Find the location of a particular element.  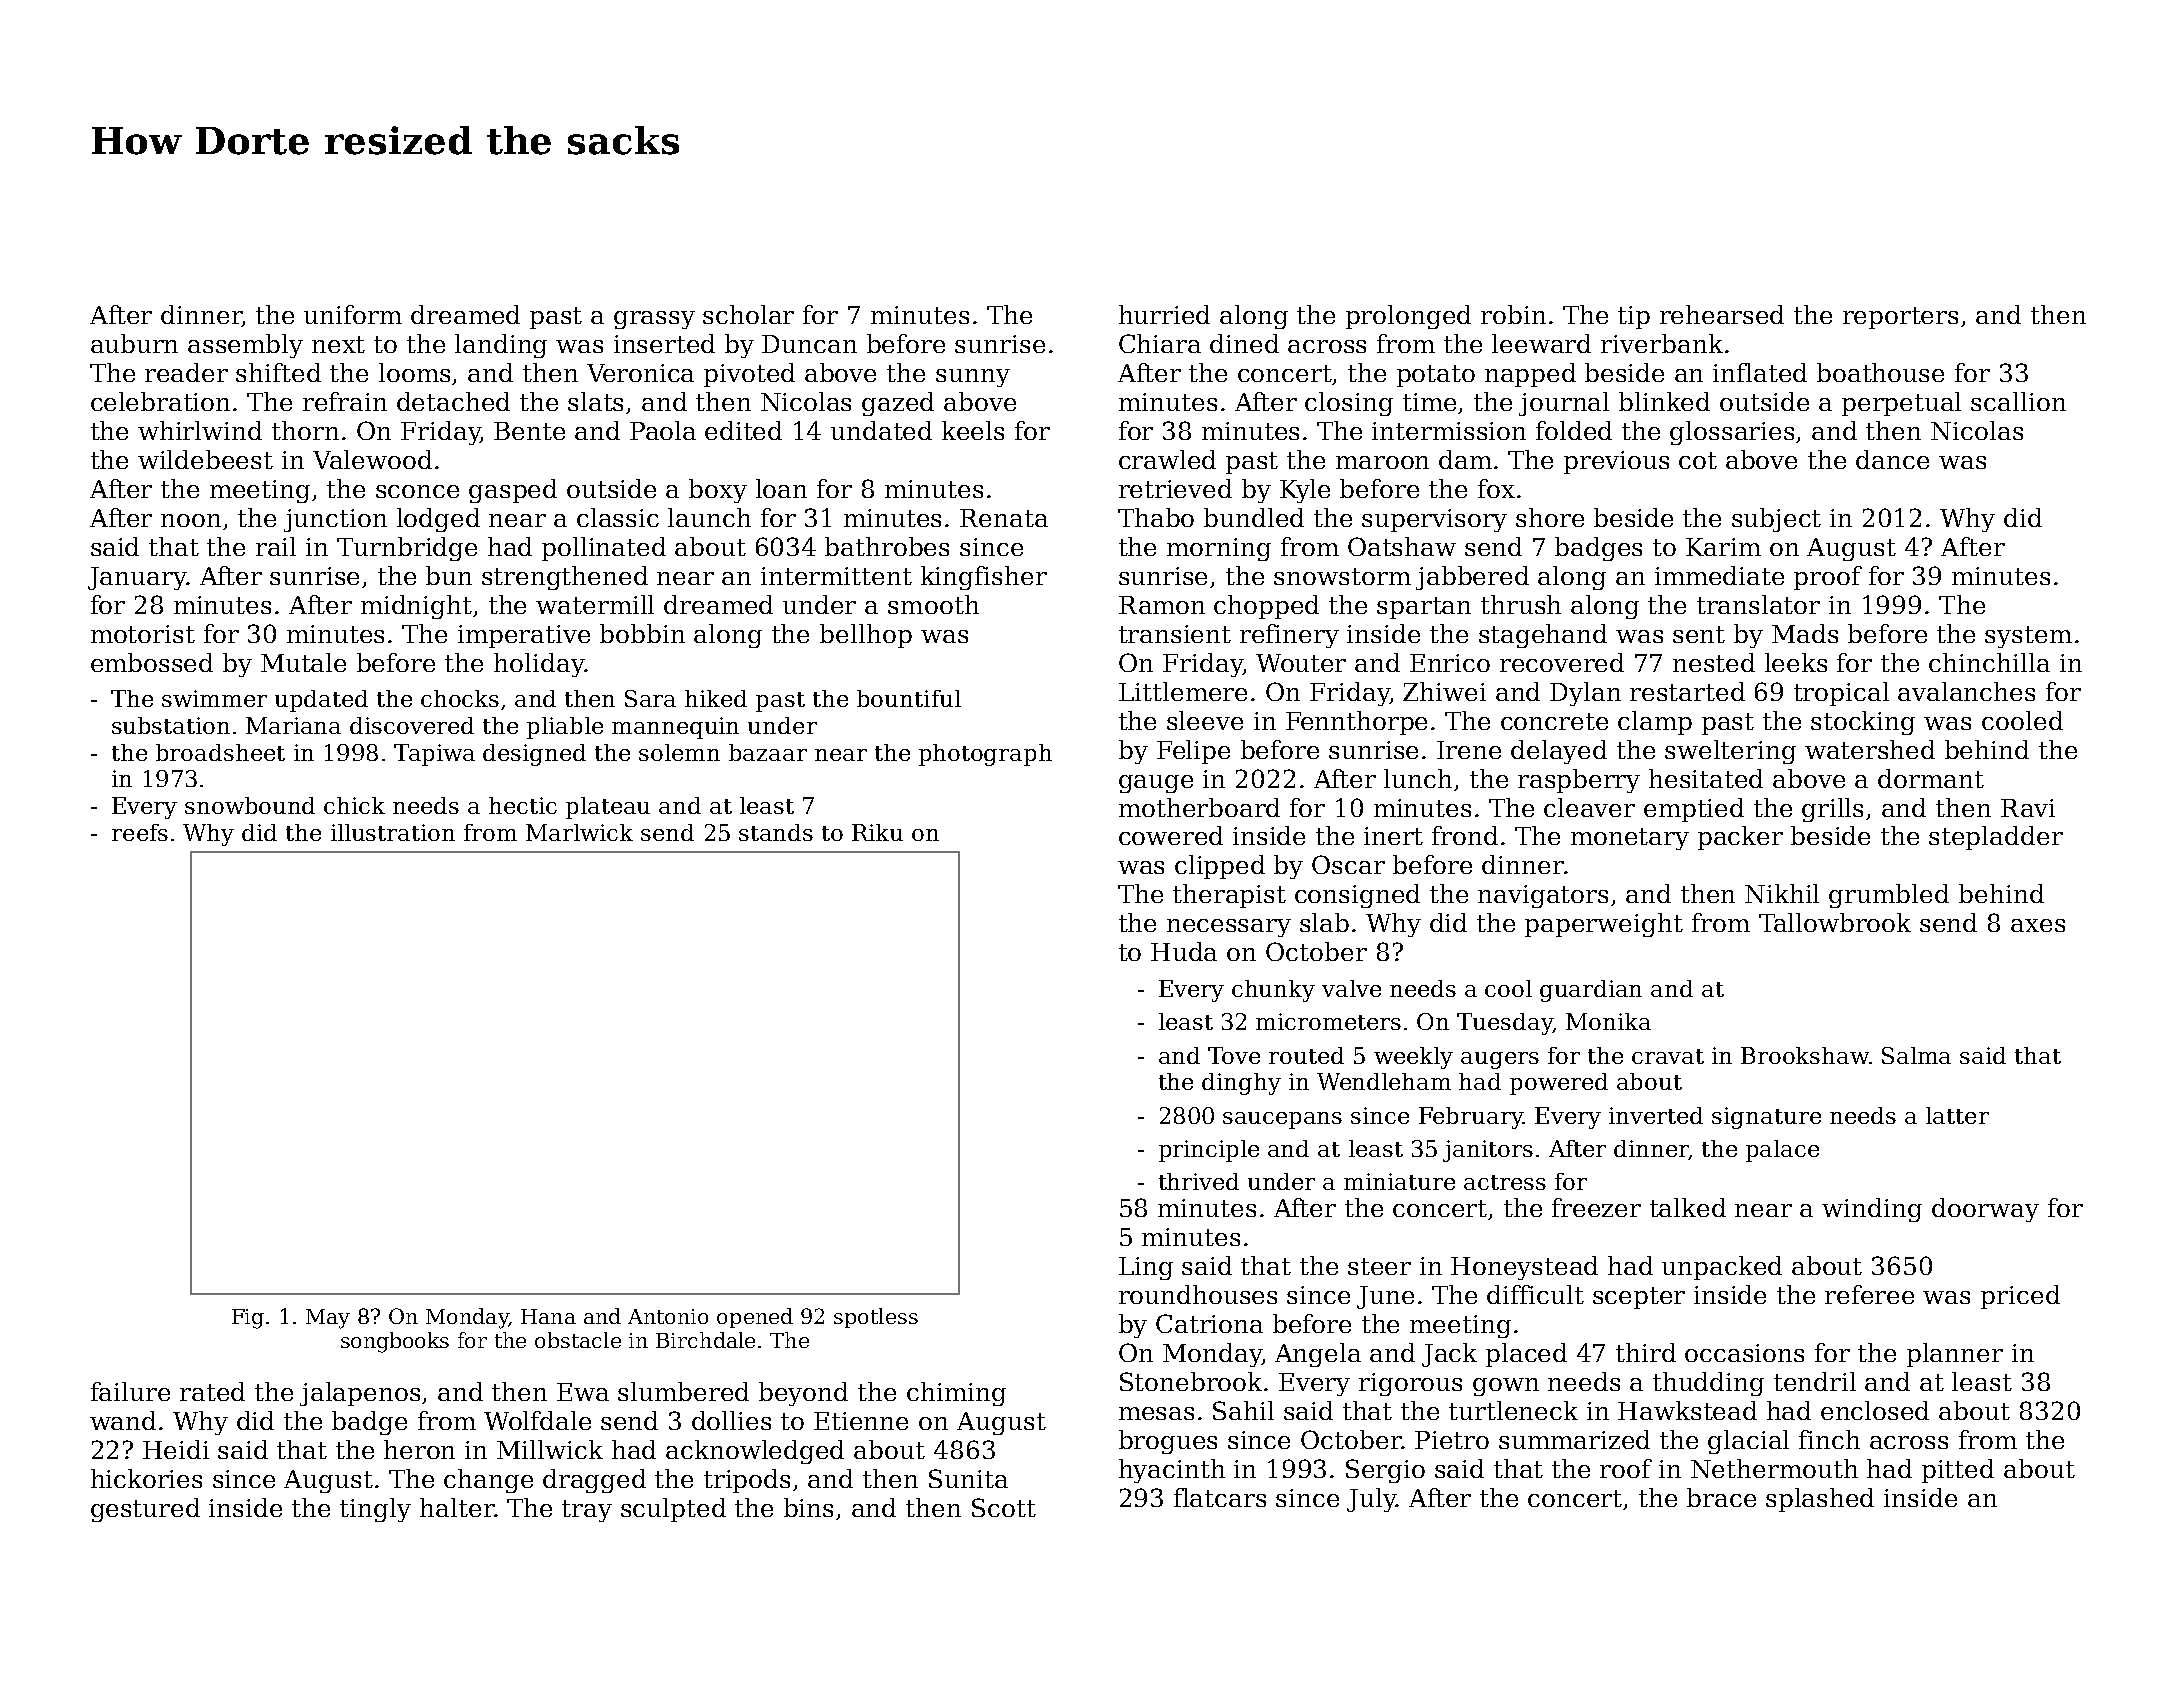

robin is located at coordinates (1513, 314).
